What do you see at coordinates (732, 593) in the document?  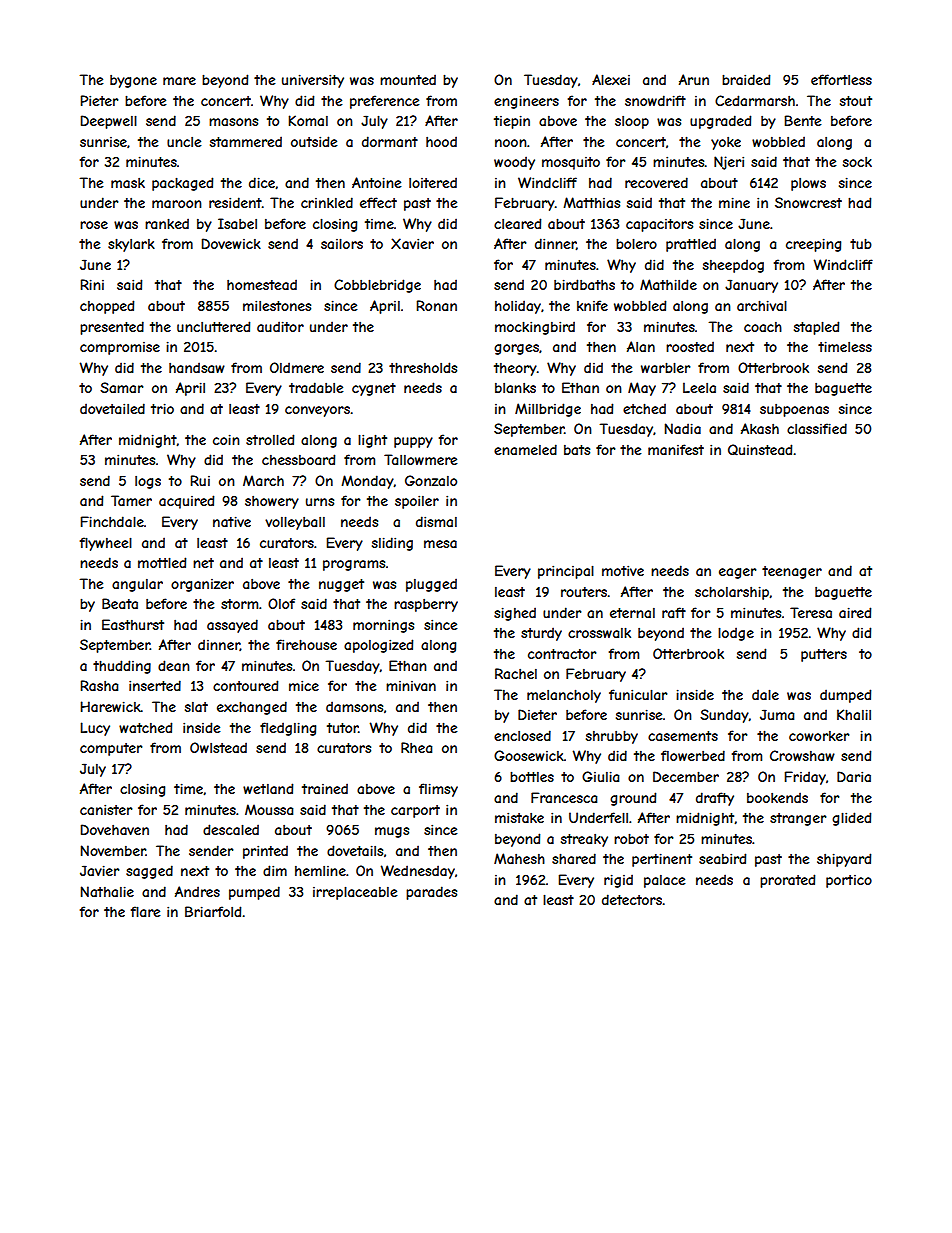 I see `scholarship` at bounding box center [732, 593].
